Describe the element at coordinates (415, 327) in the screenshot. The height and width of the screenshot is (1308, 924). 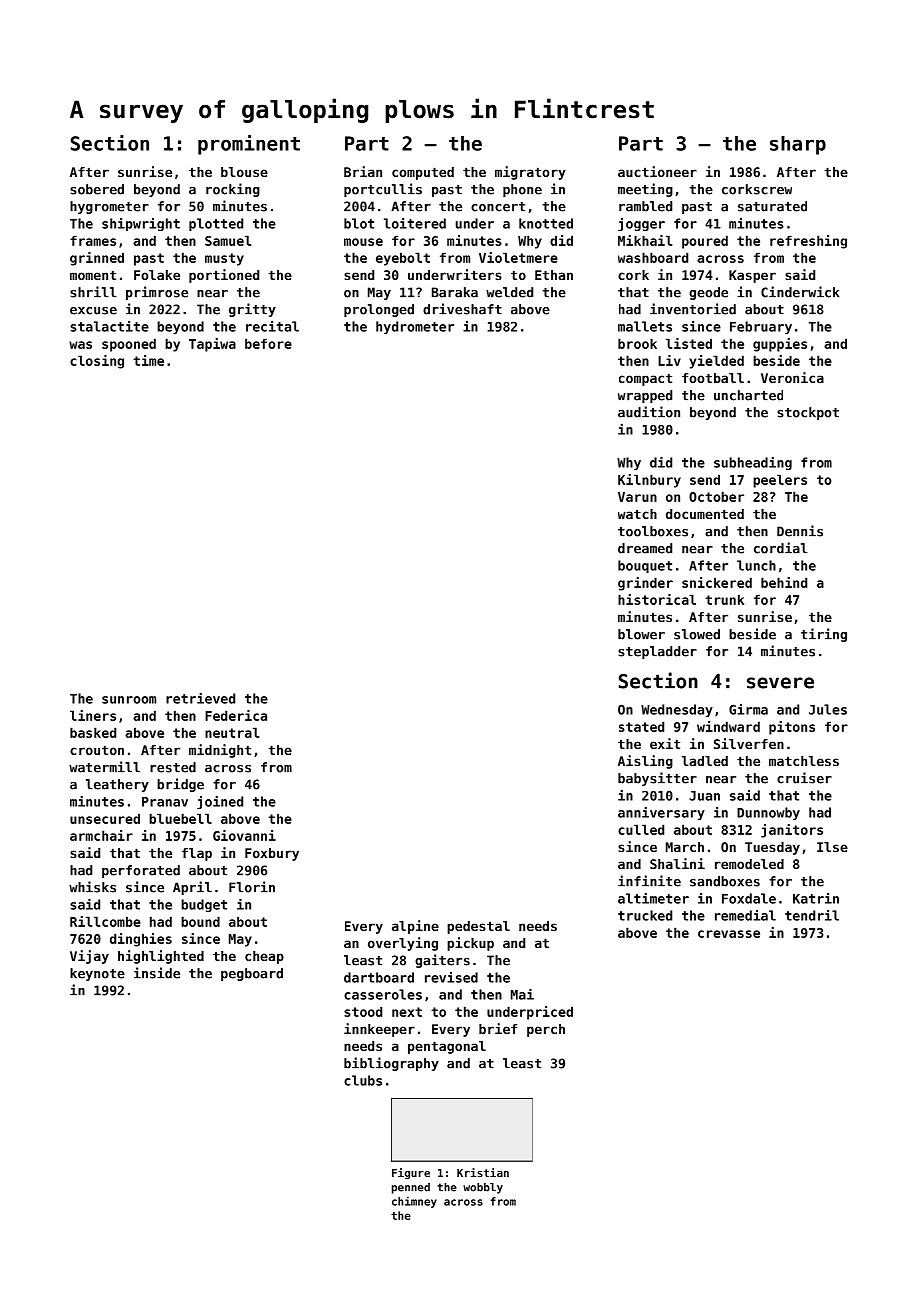
I see `hydrometer` at that location.
